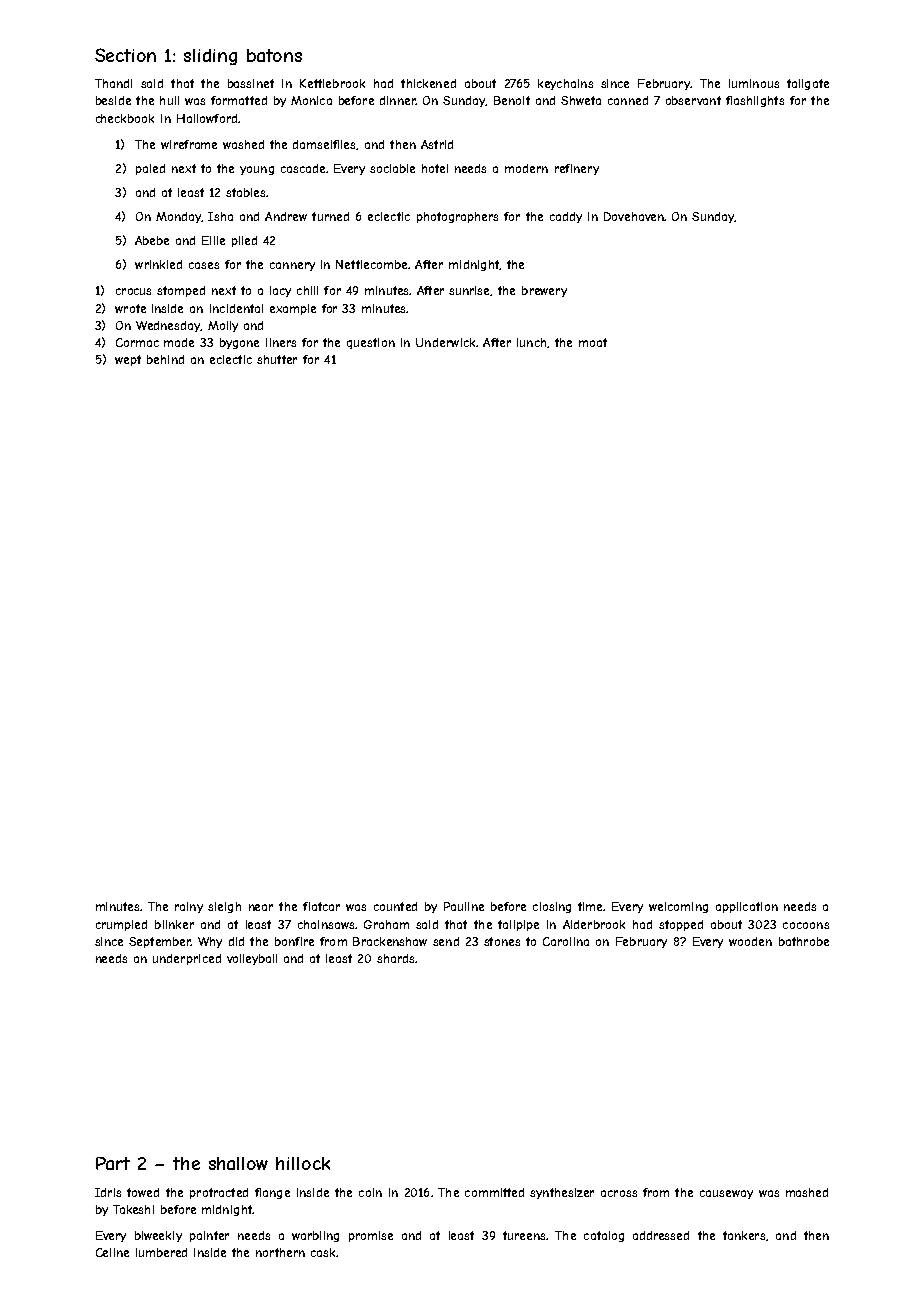 The width and height of the document is (924, 1308). I want to click on causeway, so click(726, 1194).
